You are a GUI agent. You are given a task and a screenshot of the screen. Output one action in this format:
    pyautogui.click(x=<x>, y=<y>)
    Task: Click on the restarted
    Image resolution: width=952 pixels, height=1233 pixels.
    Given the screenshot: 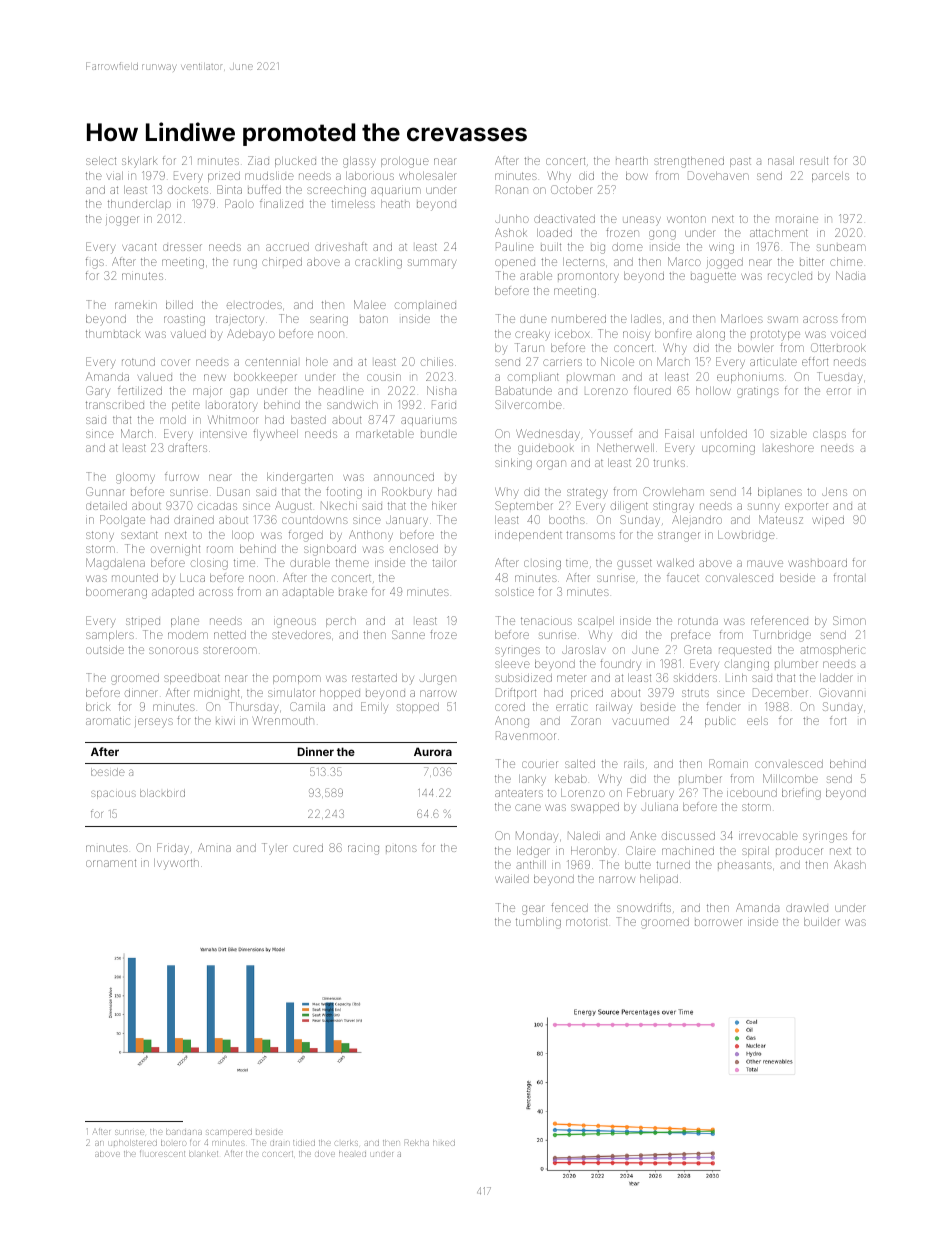 What is the action you would take?
    pyautogui.click(x=374, y=678)
